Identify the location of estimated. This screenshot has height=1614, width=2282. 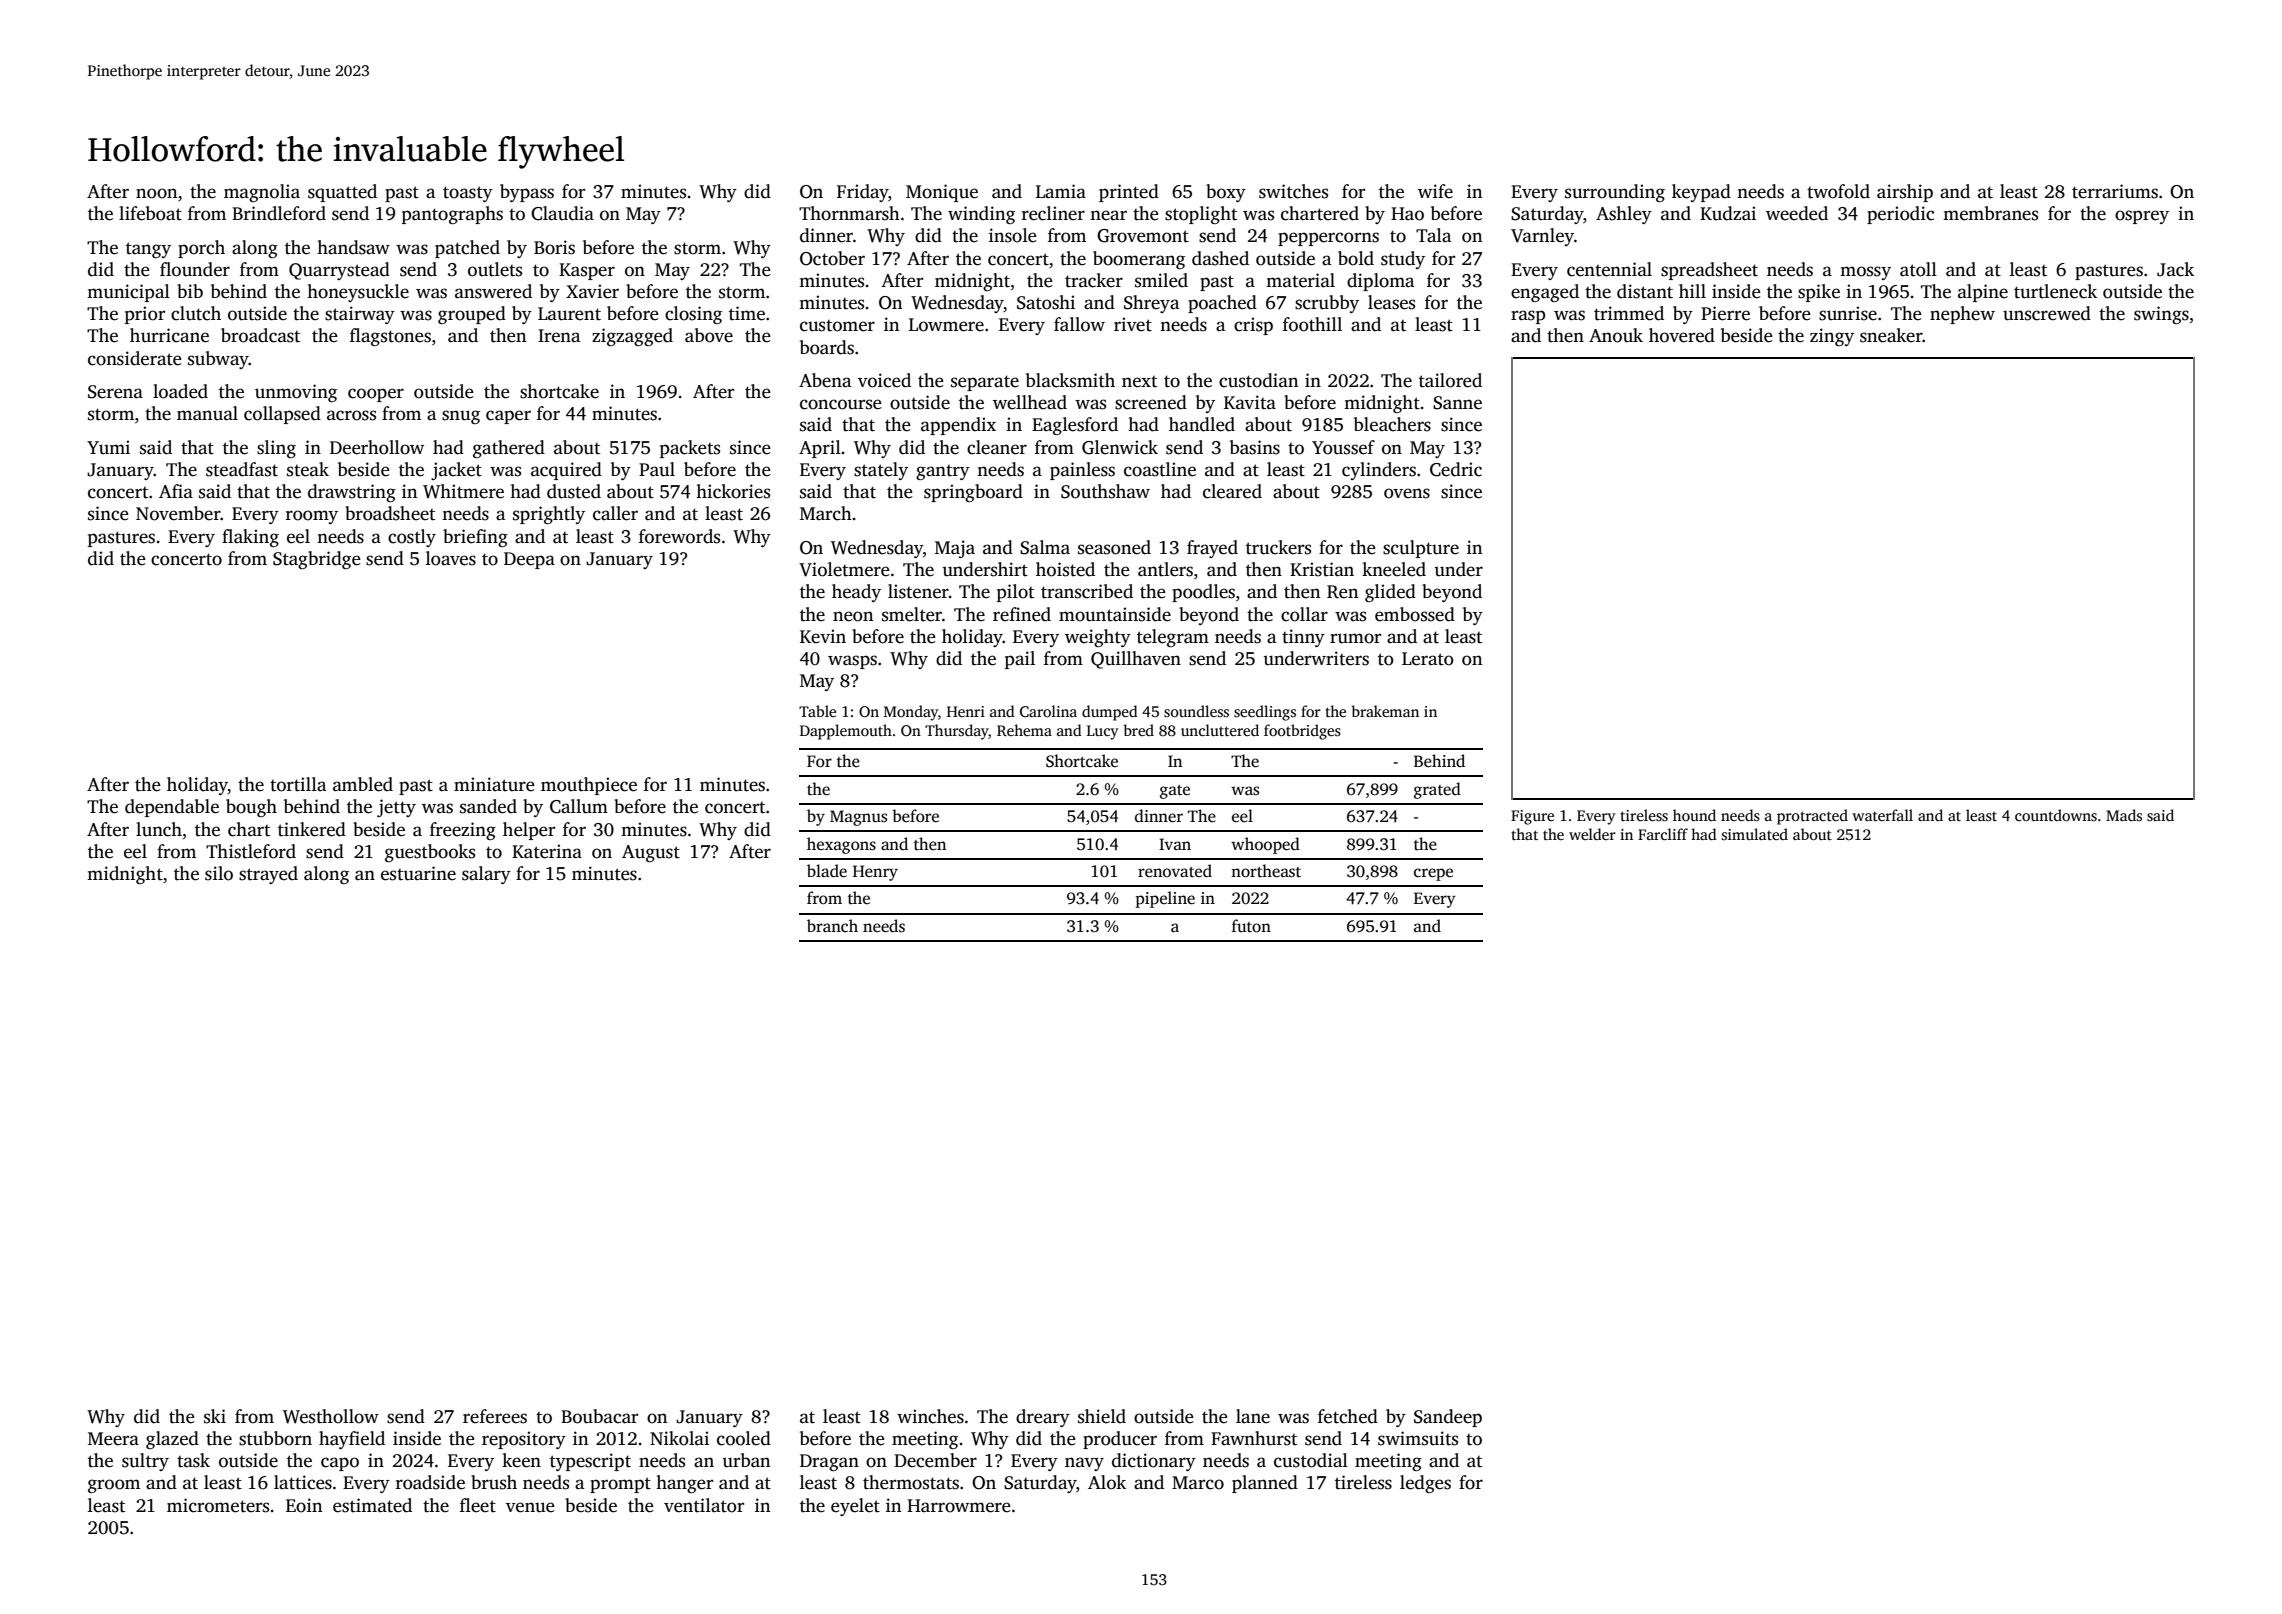
(372, 1505).
